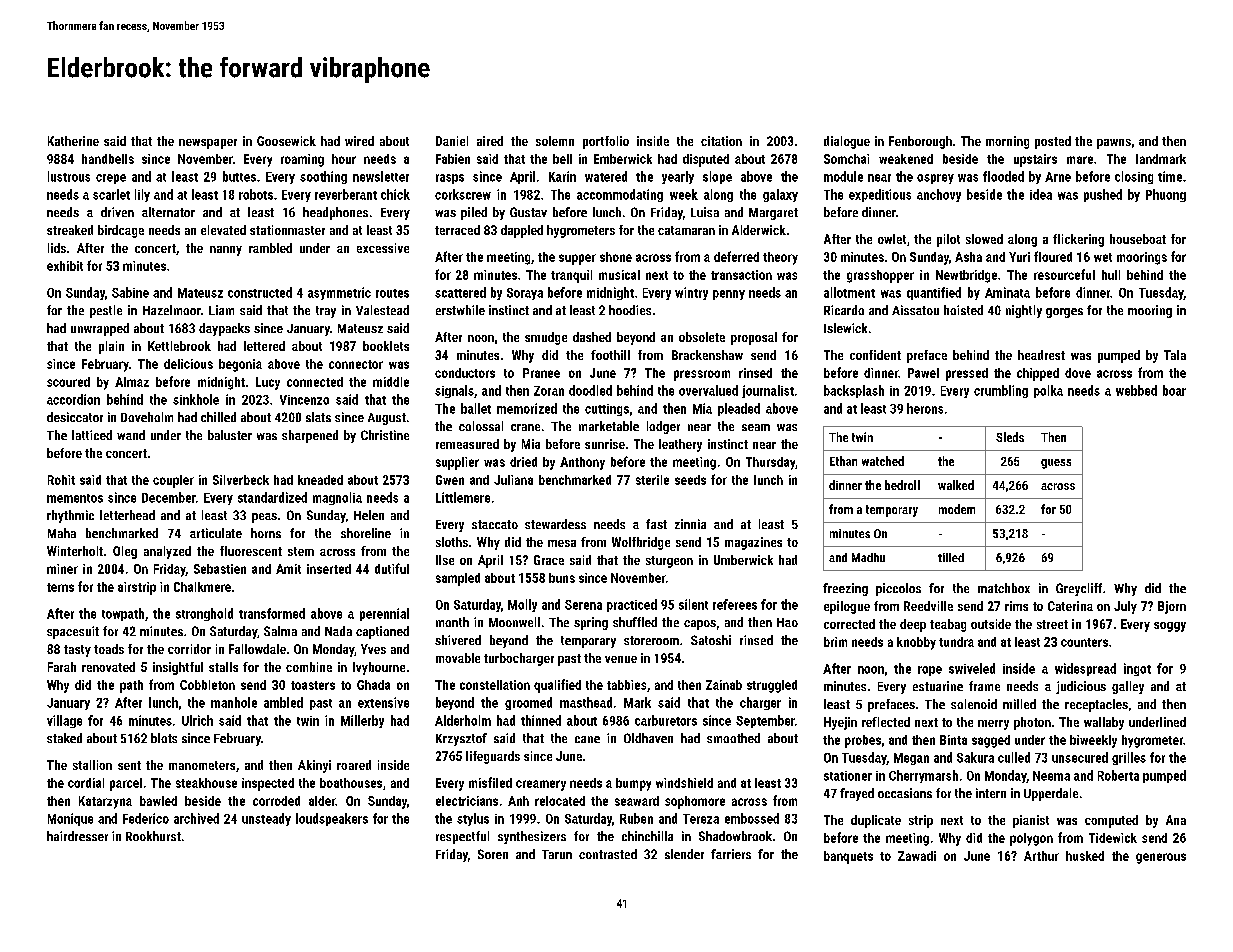  I want to click on guess, so click(1056, 464).
